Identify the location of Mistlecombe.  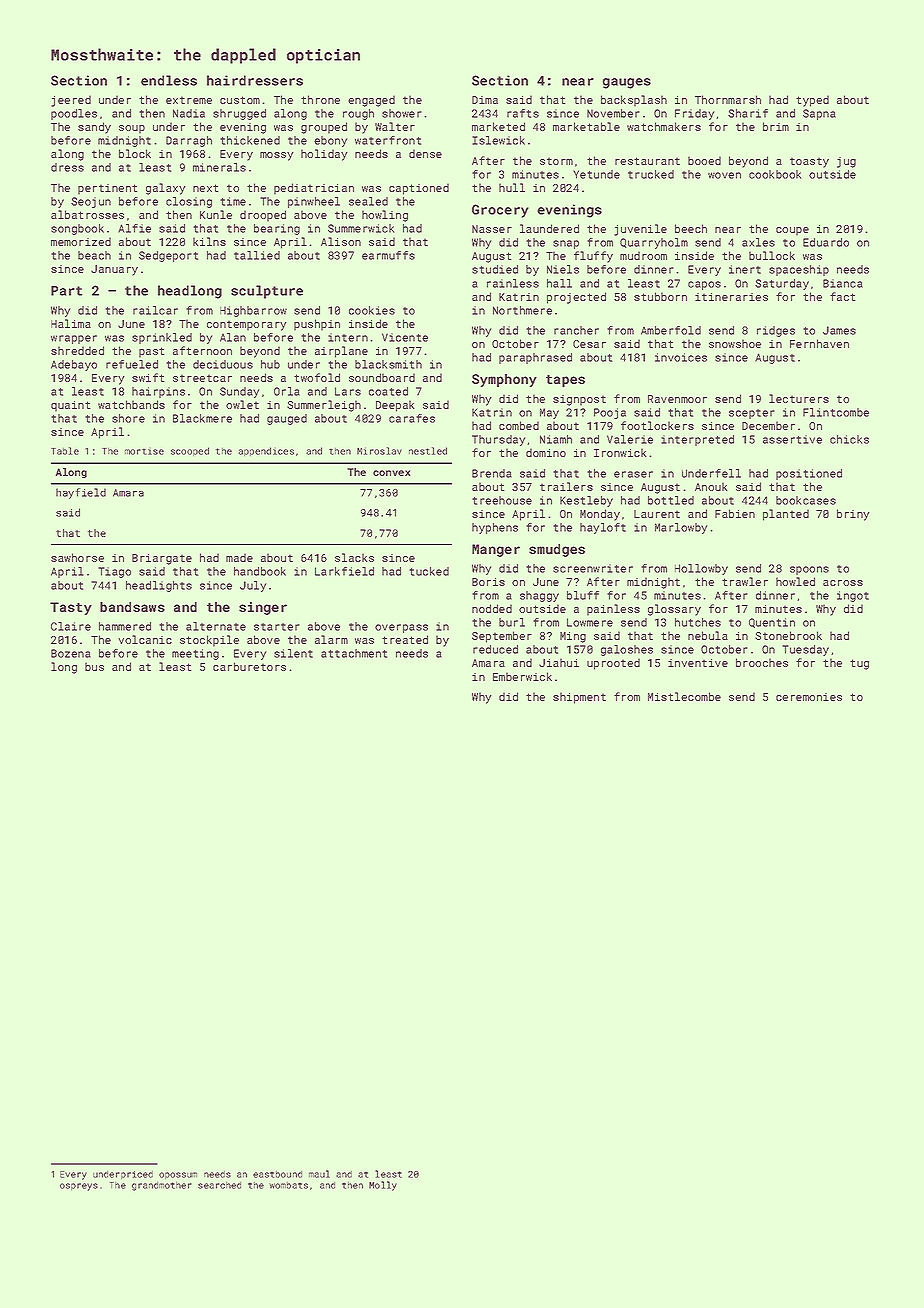
(684, 696).
